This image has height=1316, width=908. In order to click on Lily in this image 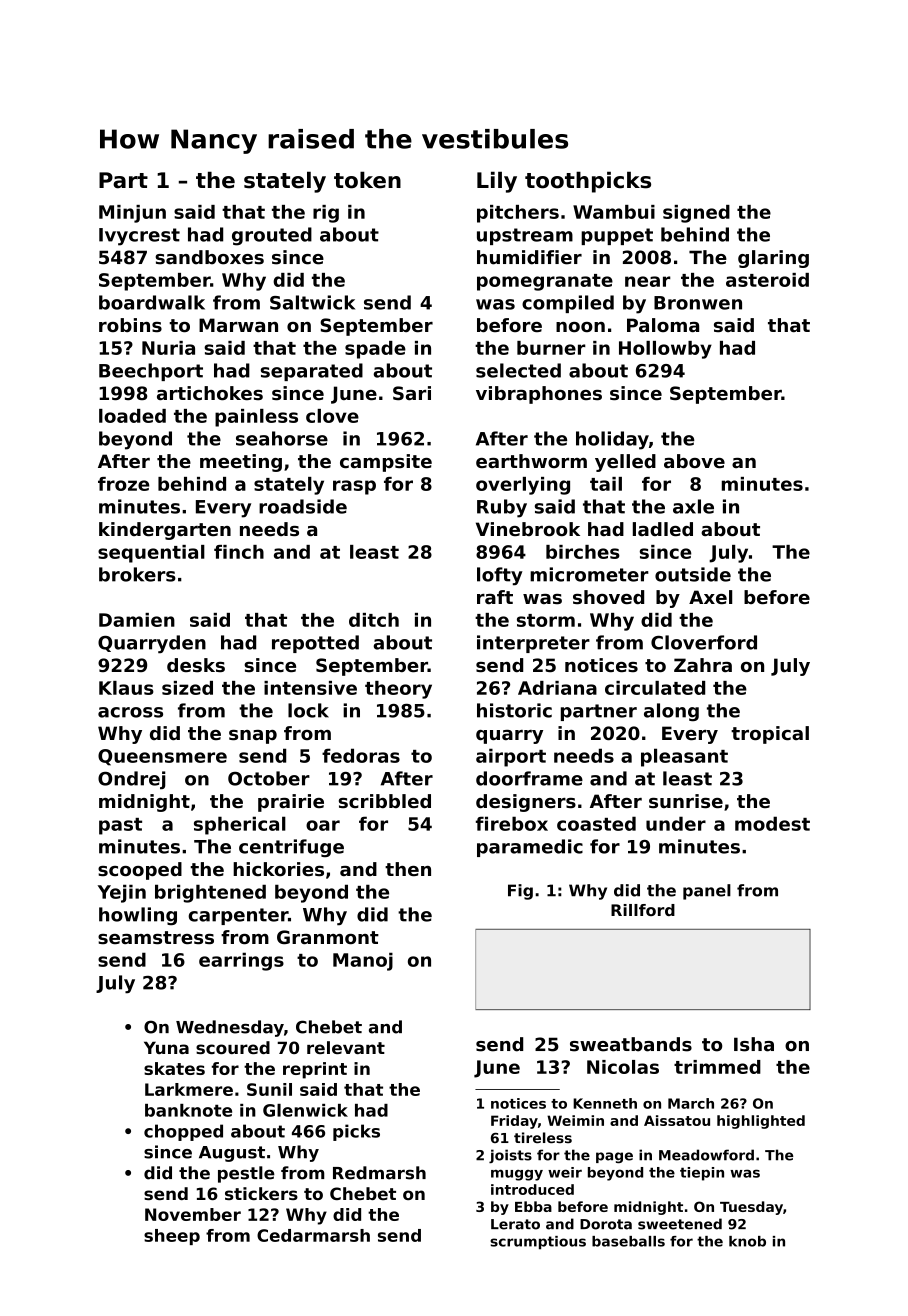, I will do `click(497, 182)`.
